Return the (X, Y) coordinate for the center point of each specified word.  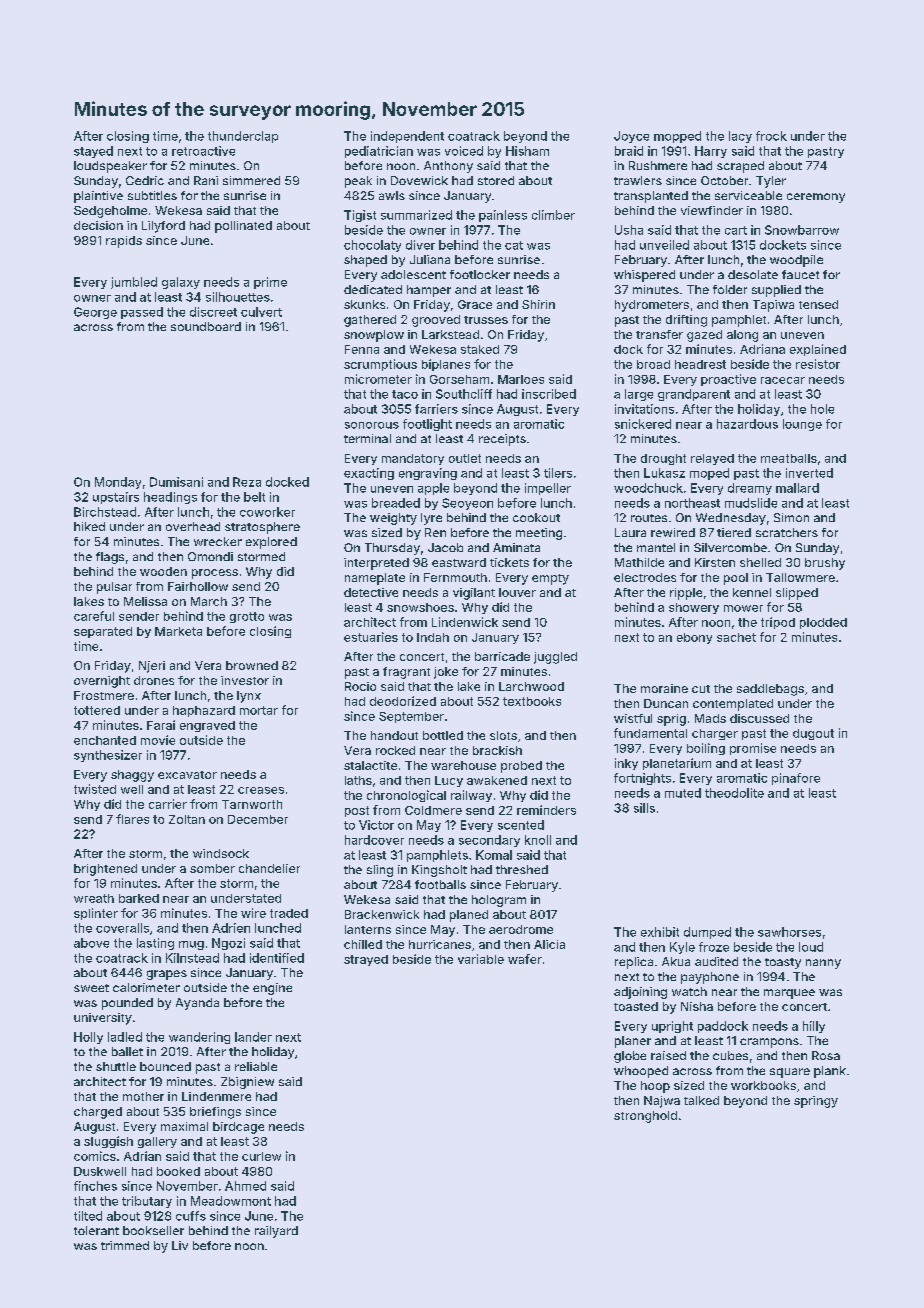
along (742, 336)
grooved (436, 321)
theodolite (734, 793)
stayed (93, 152)
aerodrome (521, 929)
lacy (740, 137)
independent (407, 137)
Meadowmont (231, 1201)
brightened (105, 870)
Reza (247, 482)
